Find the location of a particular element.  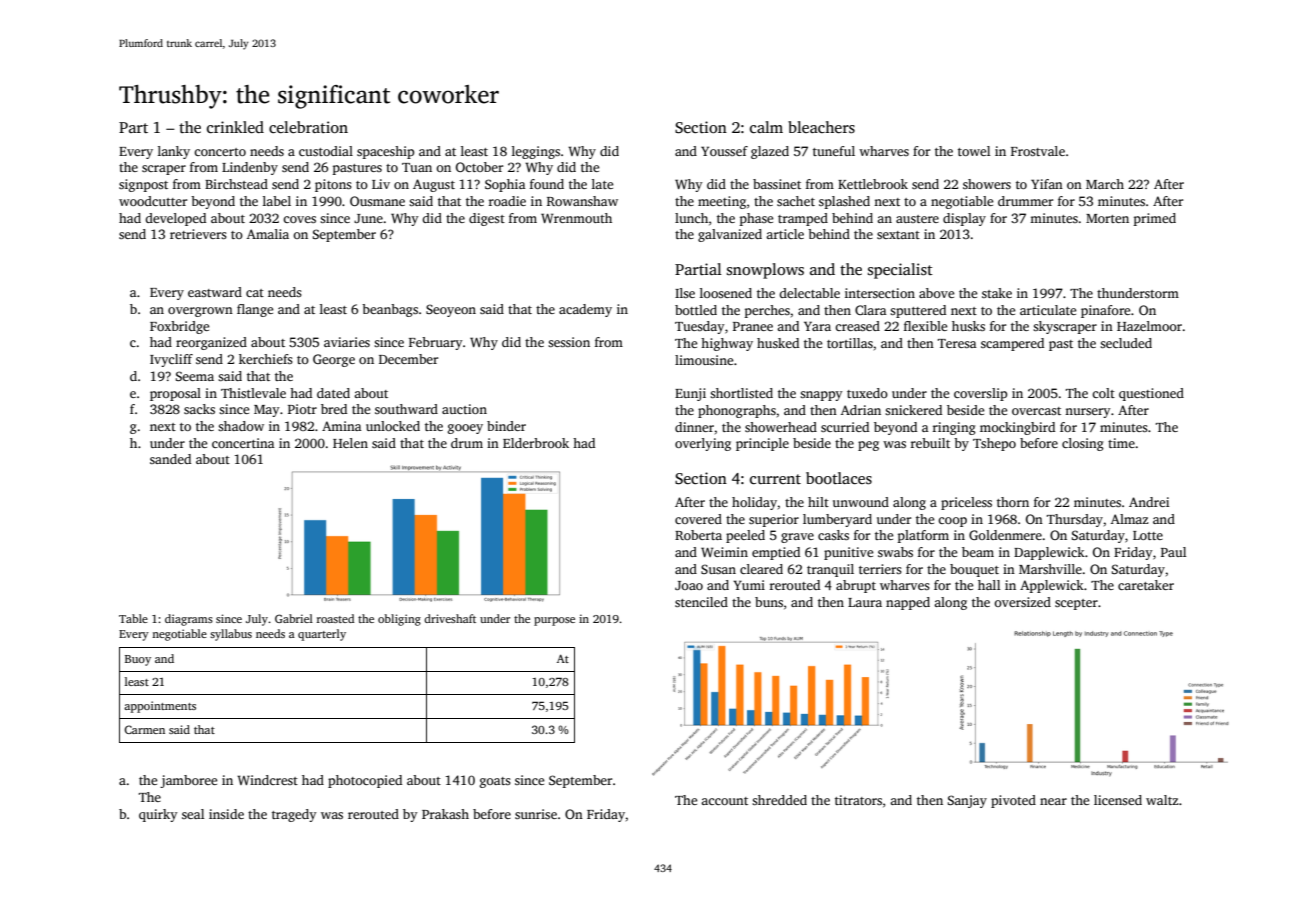

account is located at coordinates (724, 801).
